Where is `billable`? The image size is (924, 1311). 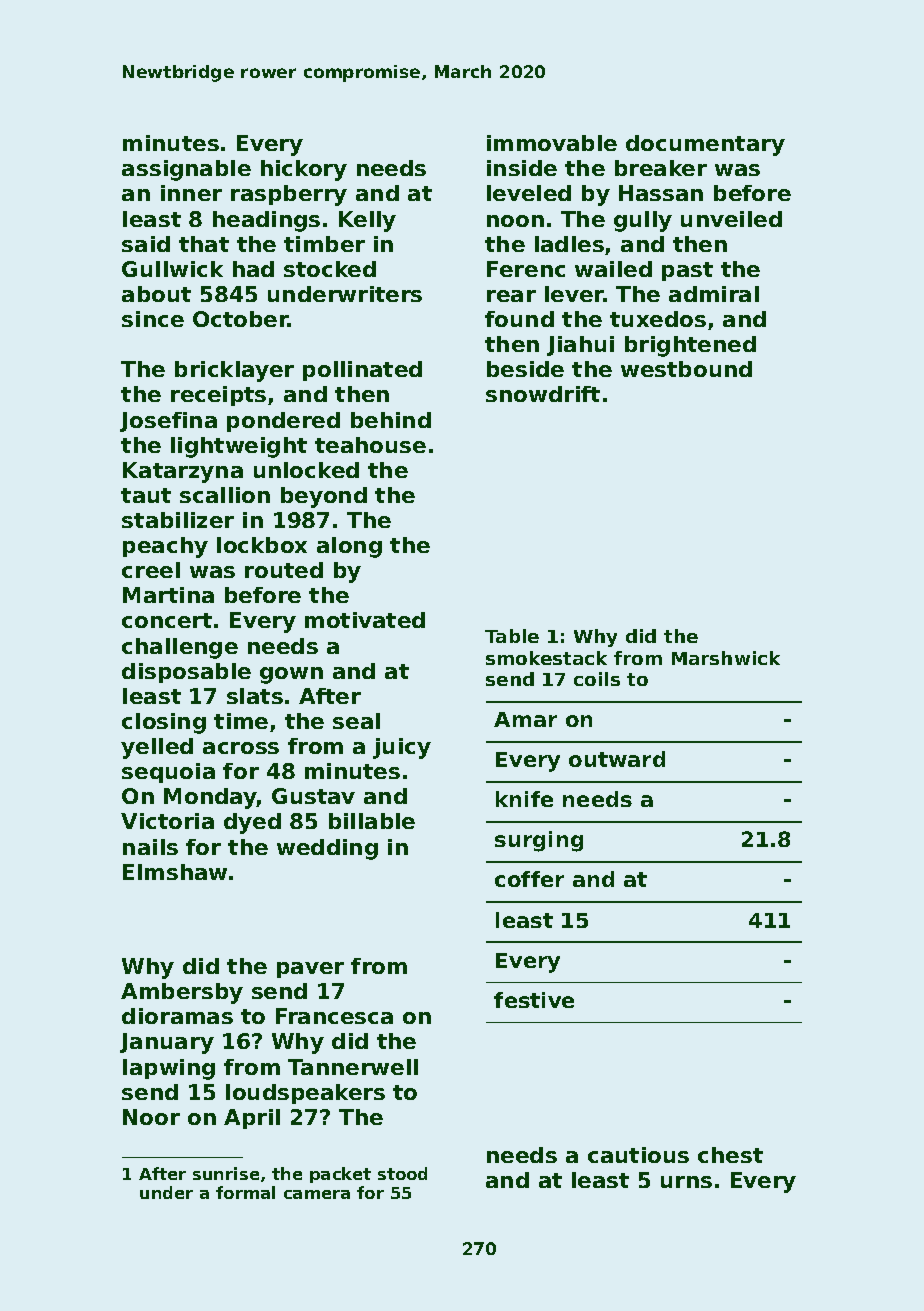 billable is located at coordinates (372, 821).
